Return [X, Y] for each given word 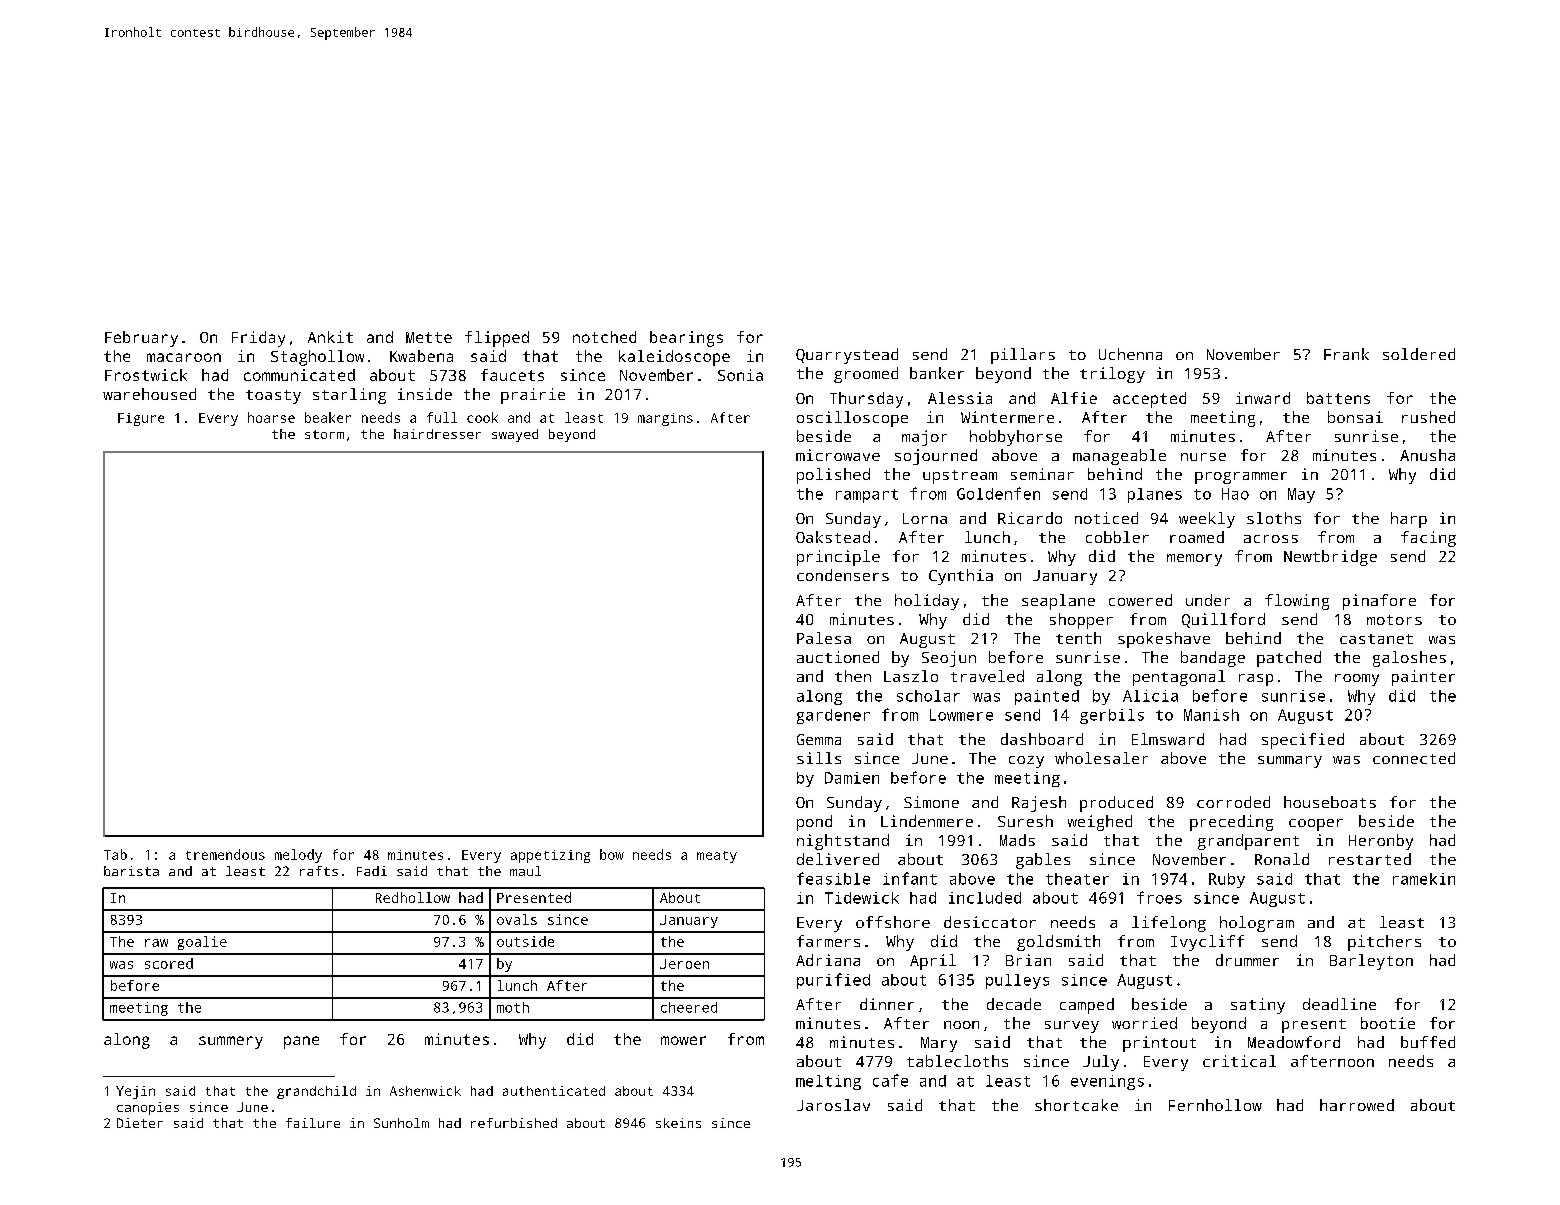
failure [313, 1123]
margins [665, 419]
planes [1155, 495]
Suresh [1025, 821]
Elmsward [1168, 739]
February [141, 339]
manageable [1119, 457]
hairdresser [437, 434]
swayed [515, 435]
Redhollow [413, 897]
